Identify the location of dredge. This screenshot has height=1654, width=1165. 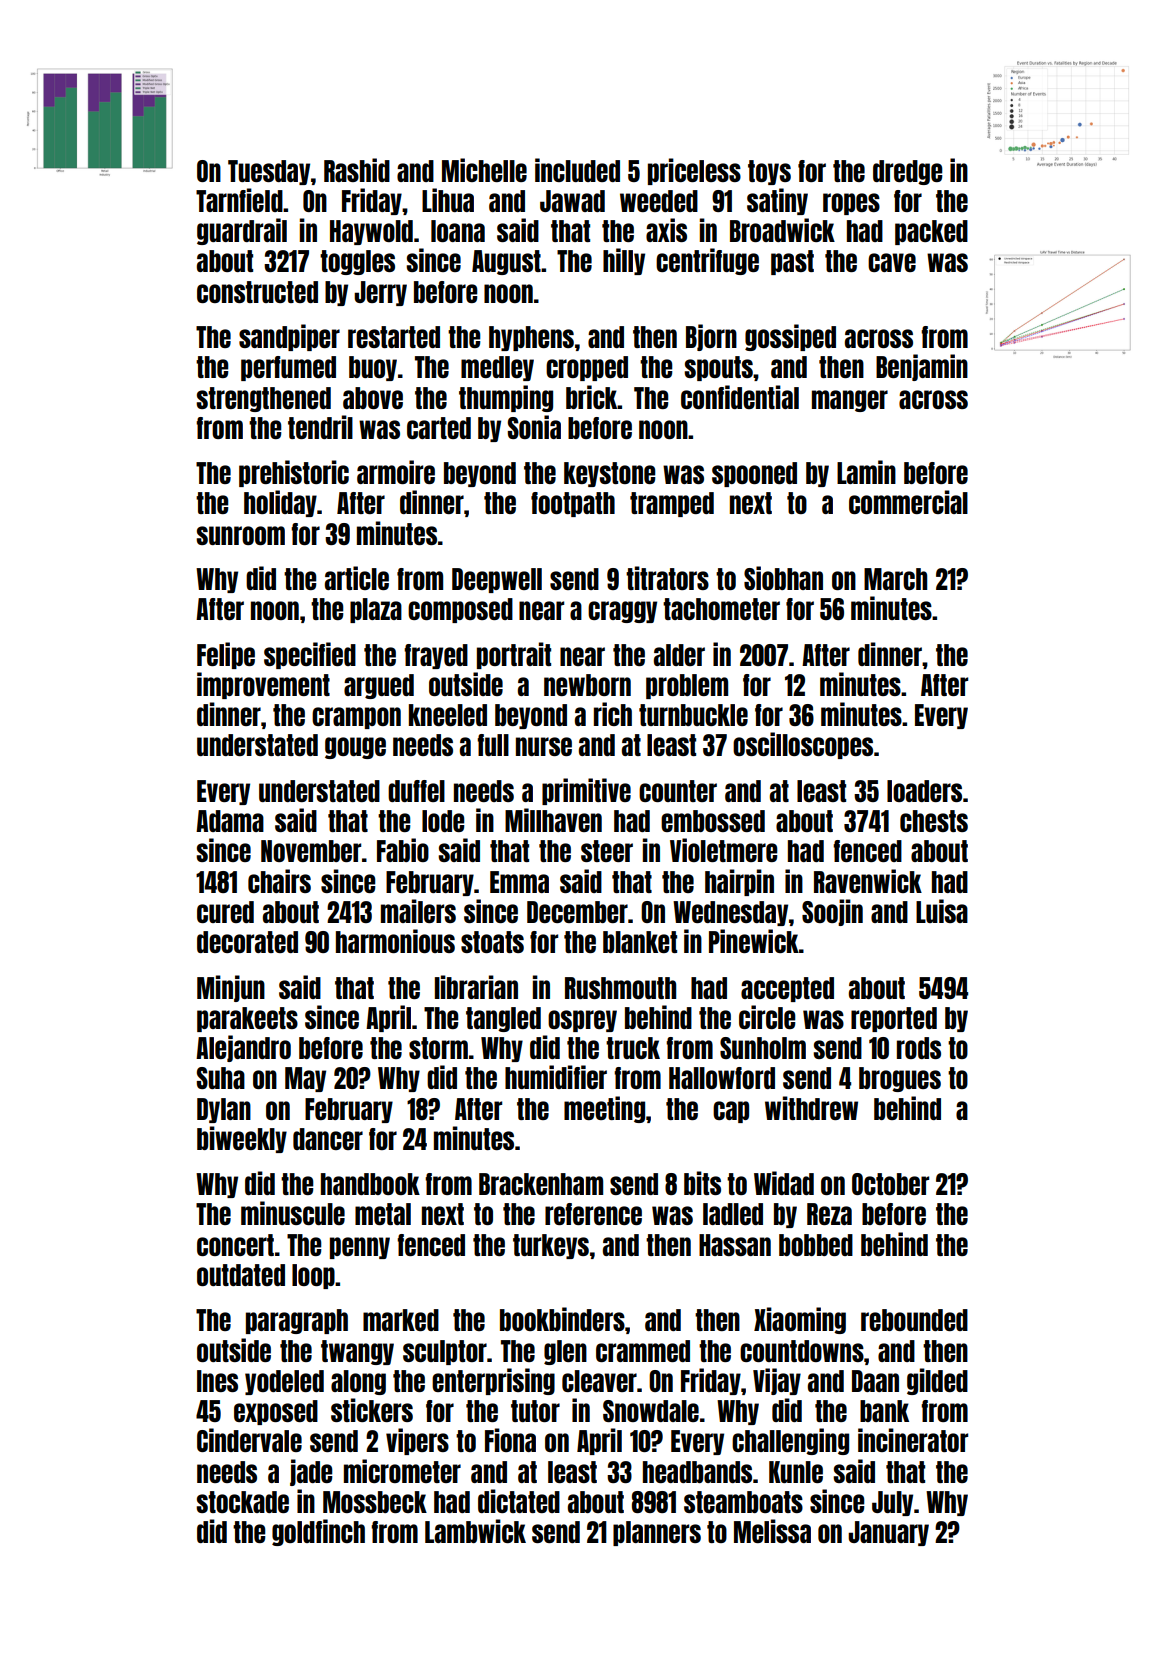
(908, 172).
